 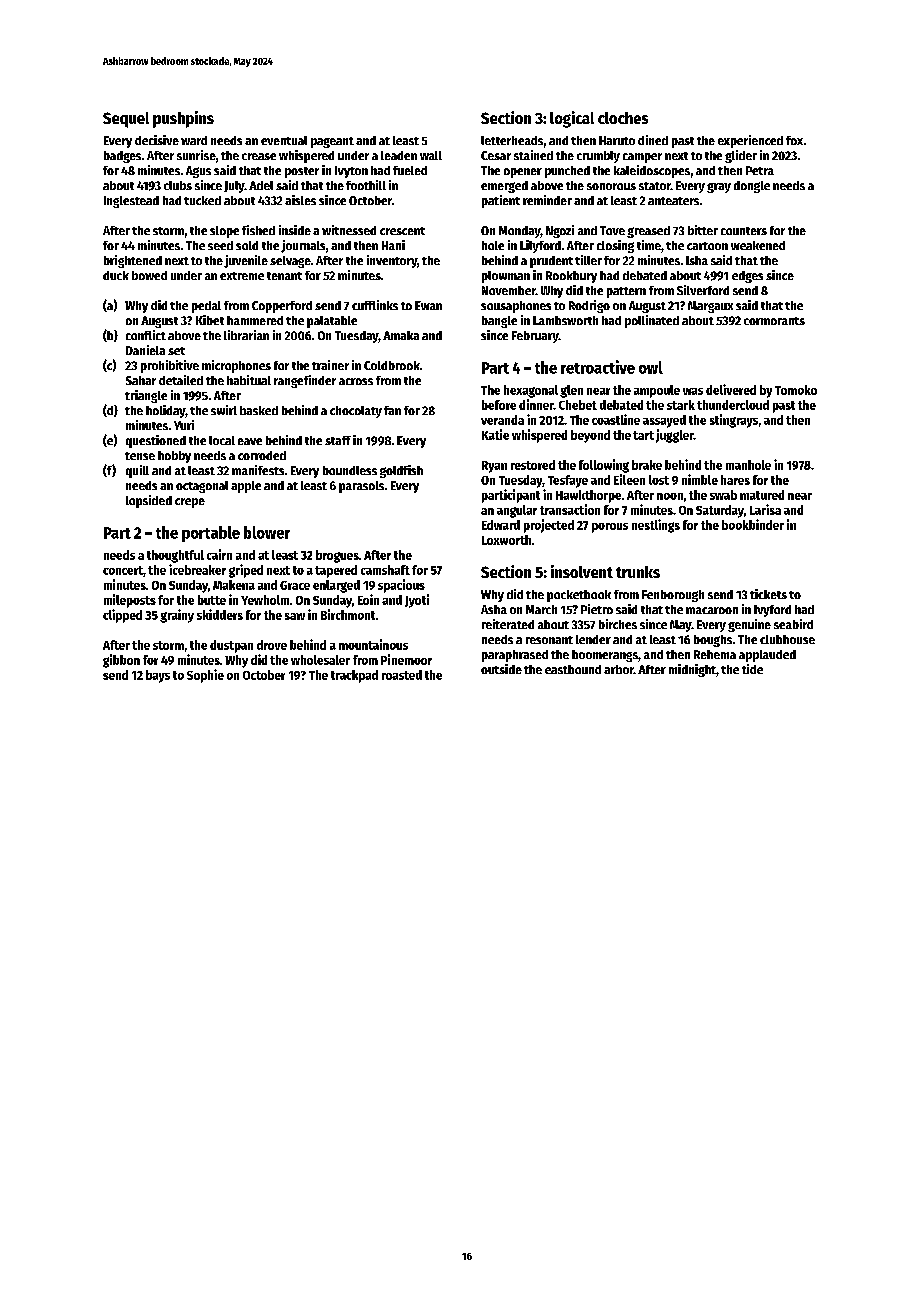 What do you see at coordinates (246, 335) in the image?
I see `librarian` at bounding box center [246, 335].
